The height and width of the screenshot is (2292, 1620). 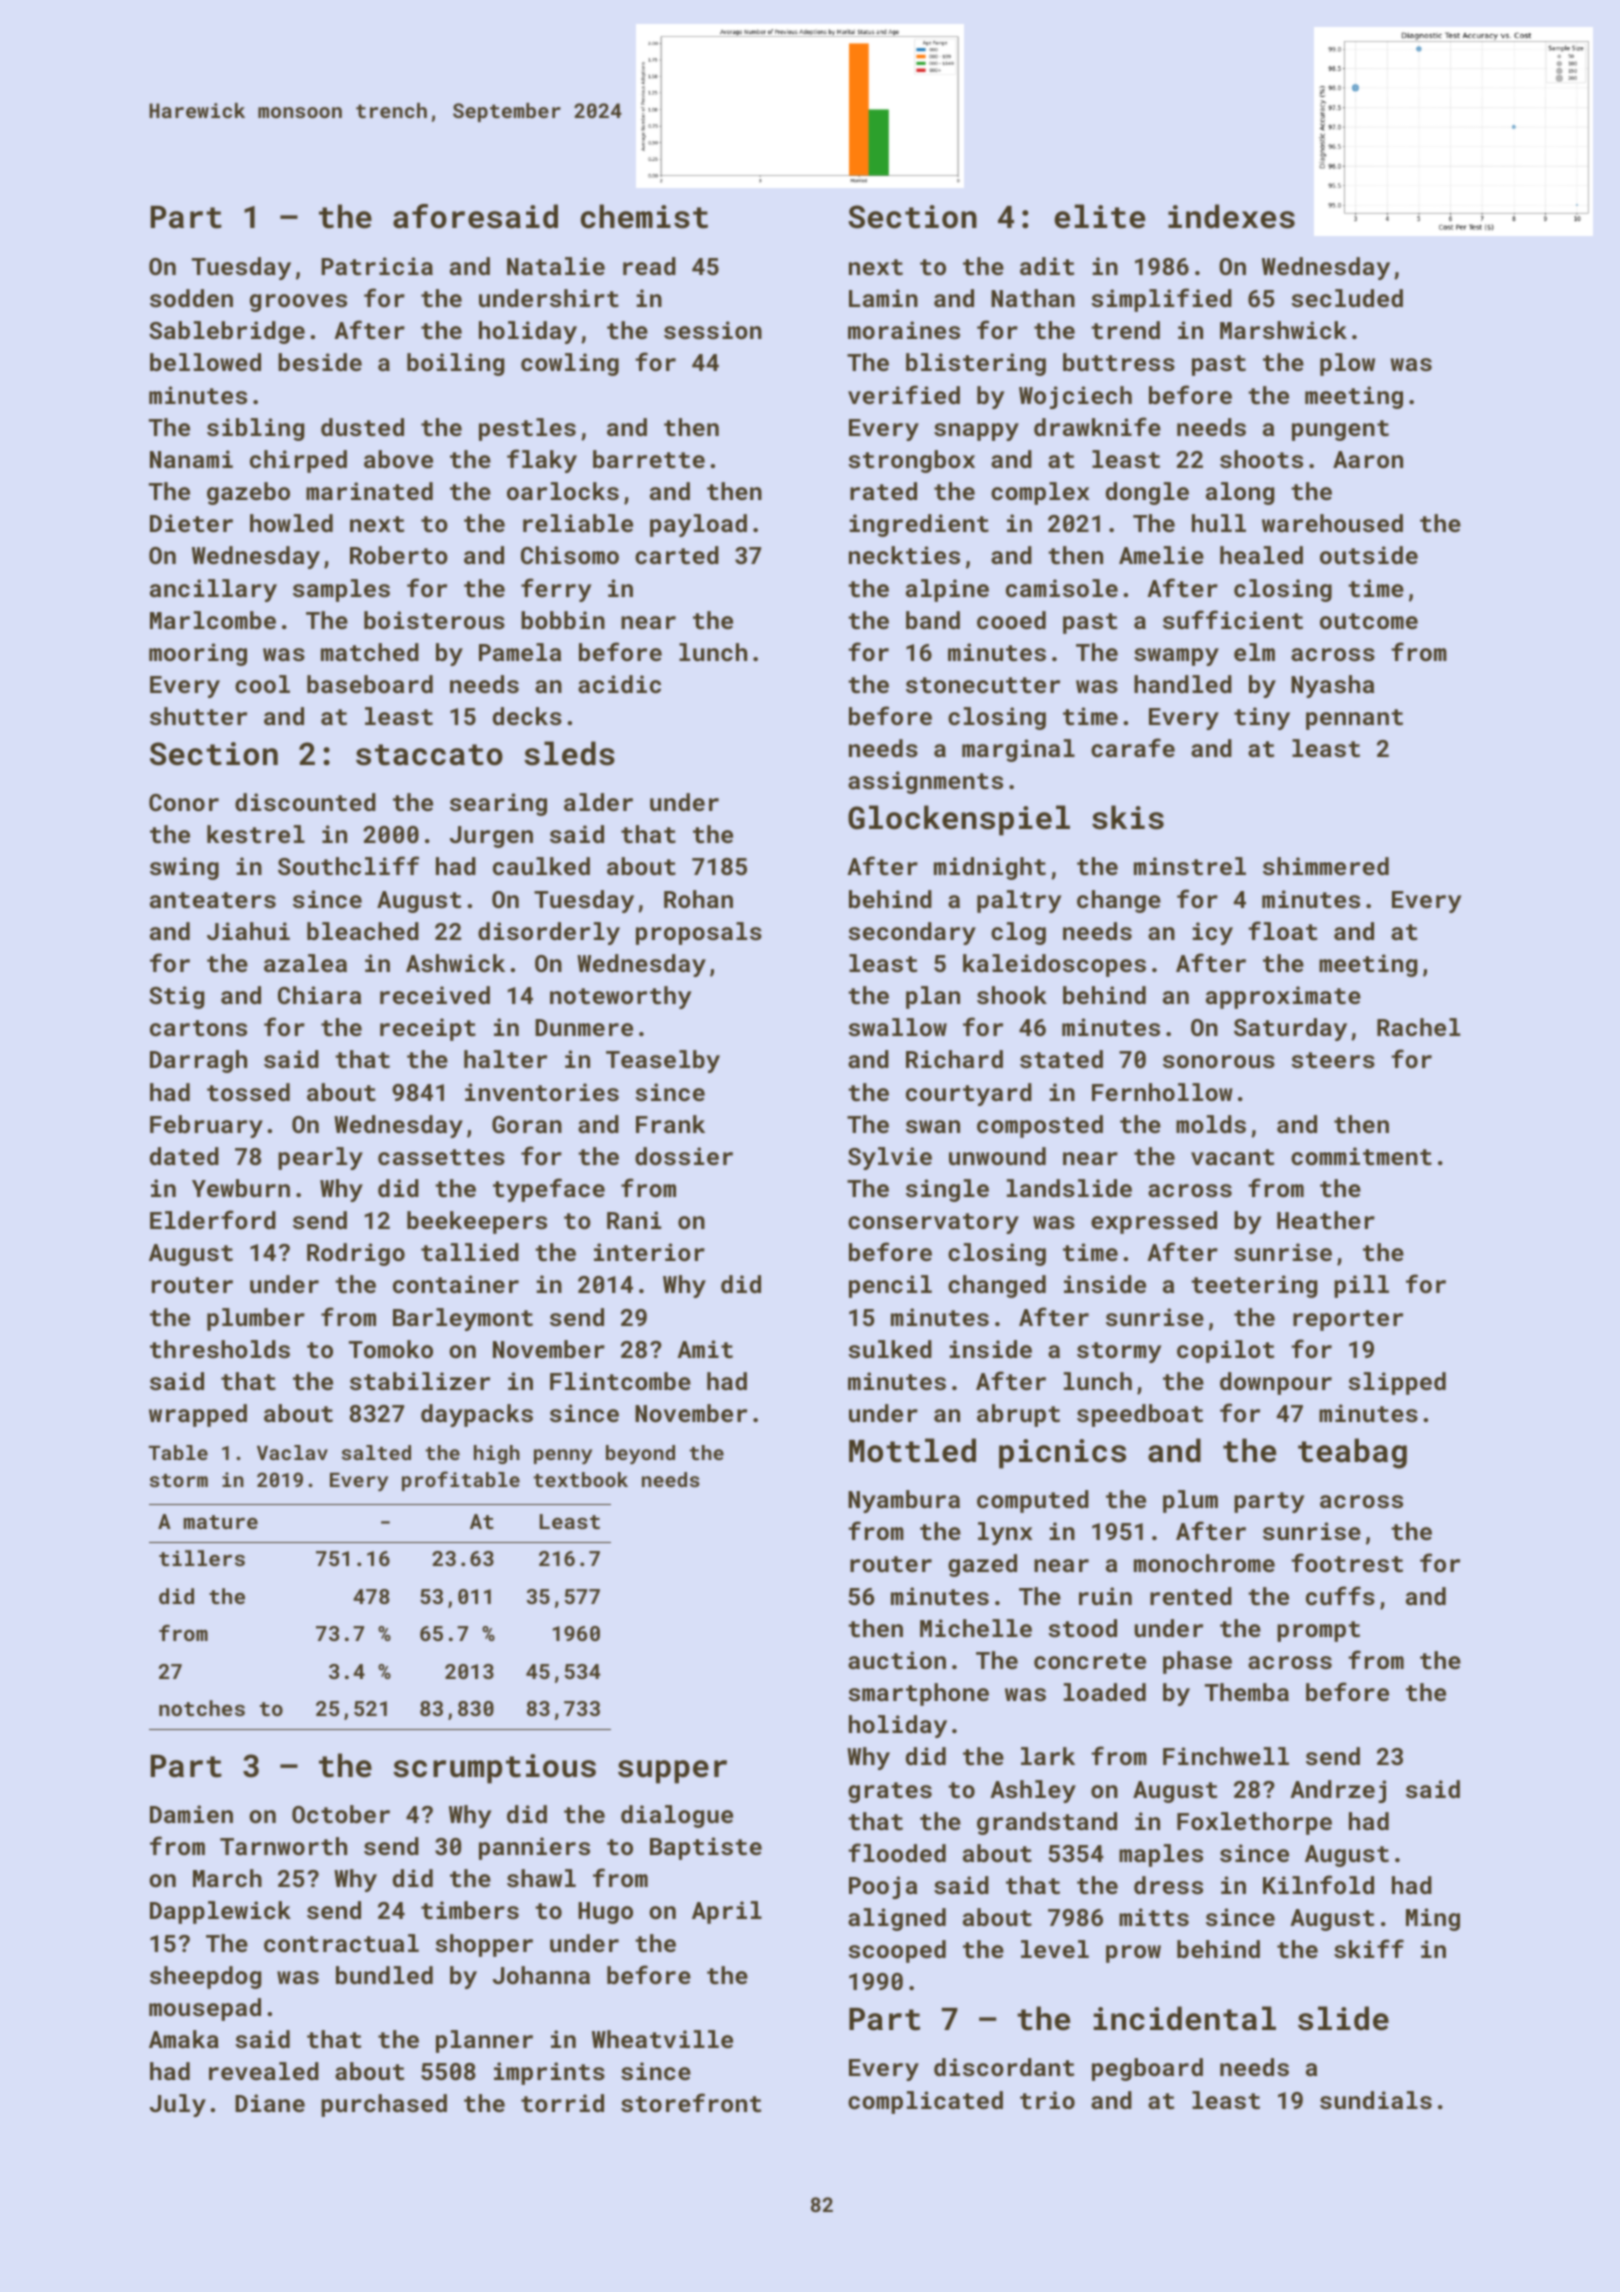 I want to click on sodden, so click(x=191, y=298).
